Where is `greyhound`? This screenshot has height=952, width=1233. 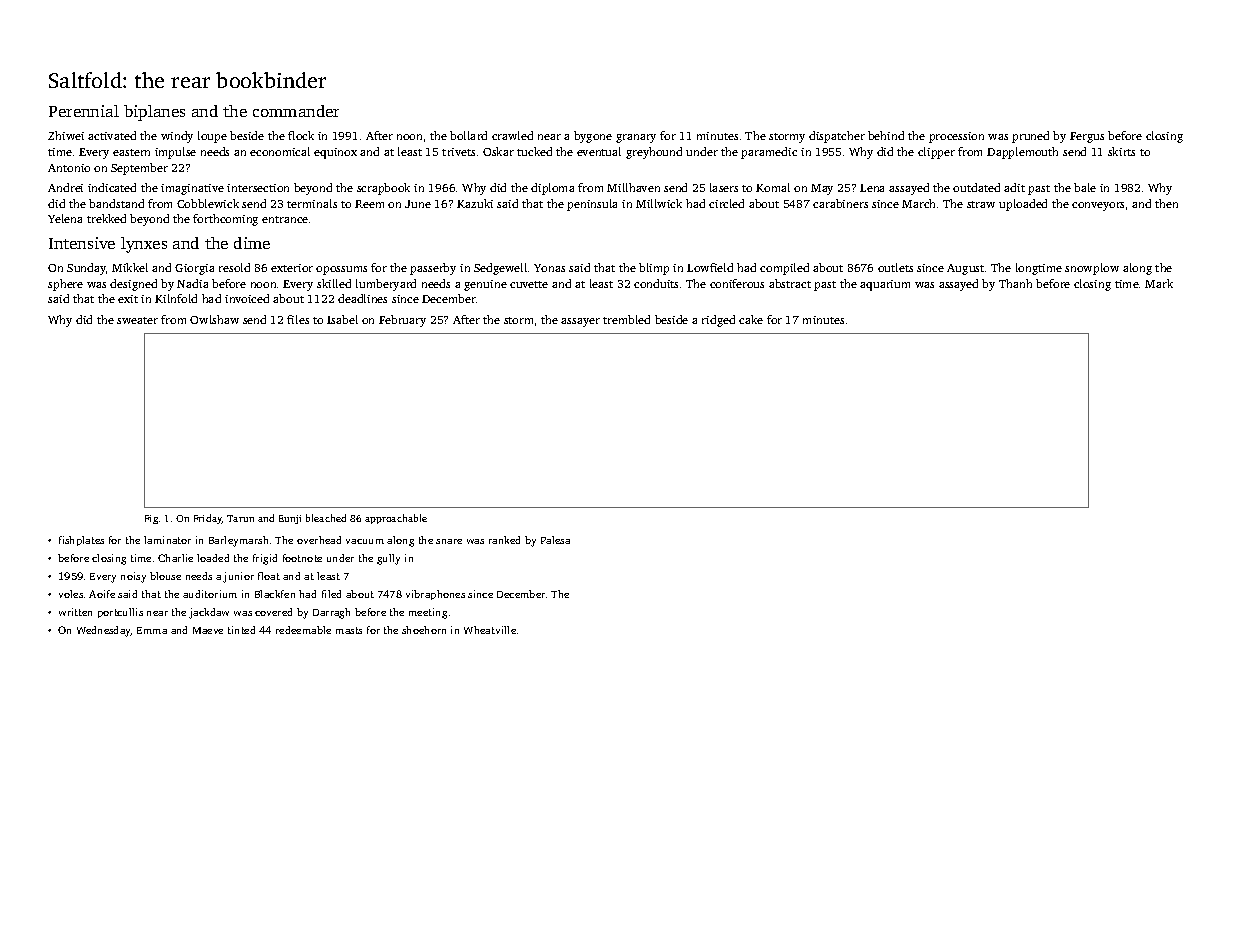
greyhound is located at coordinates (654, 153).
